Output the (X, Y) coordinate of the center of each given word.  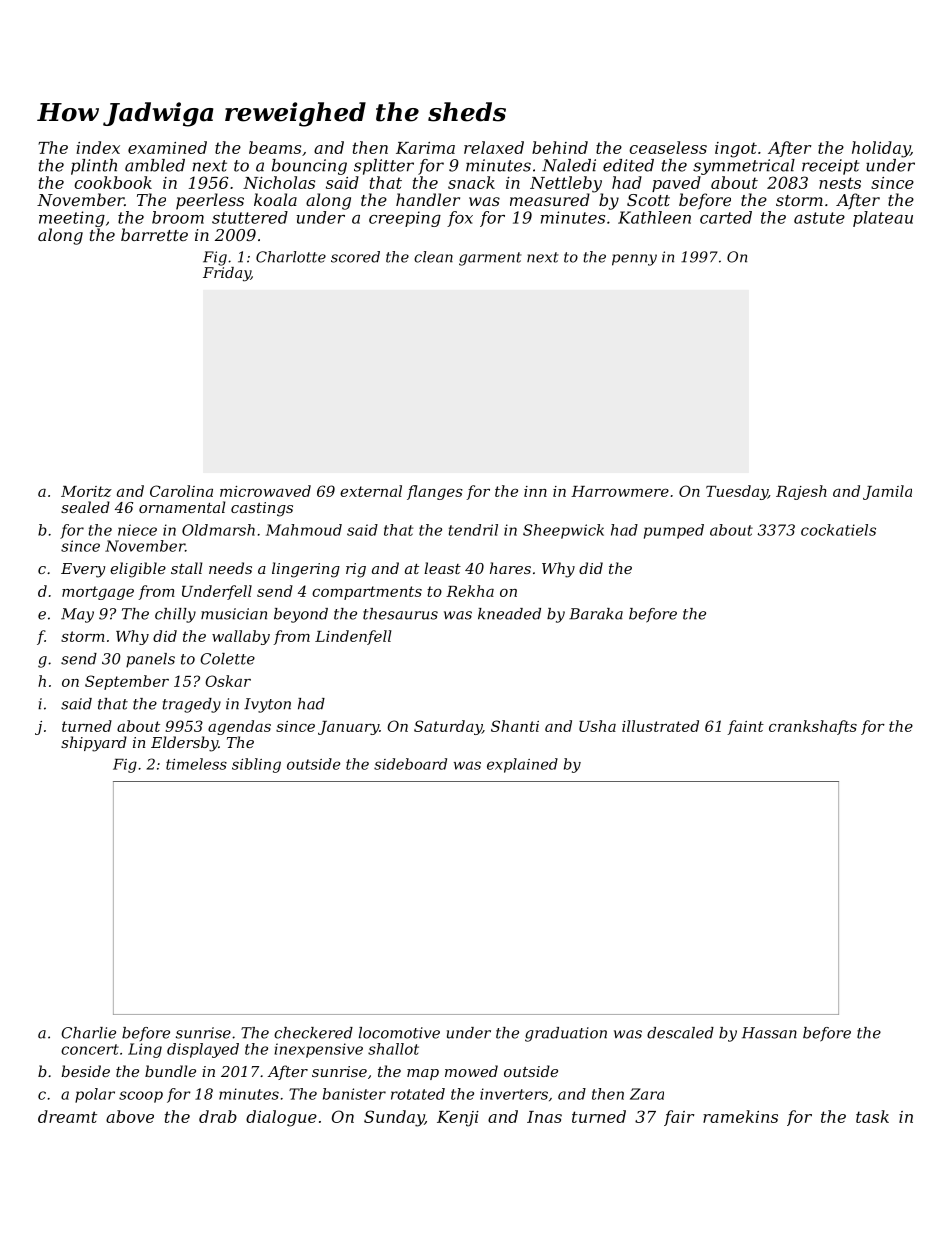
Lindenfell (353, 637)
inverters (514, 1094)
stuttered (250, 217)
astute (819, 218)
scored (355, 257)
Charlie (88, 1033)
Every (83, 570)
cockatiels (838, 530)
